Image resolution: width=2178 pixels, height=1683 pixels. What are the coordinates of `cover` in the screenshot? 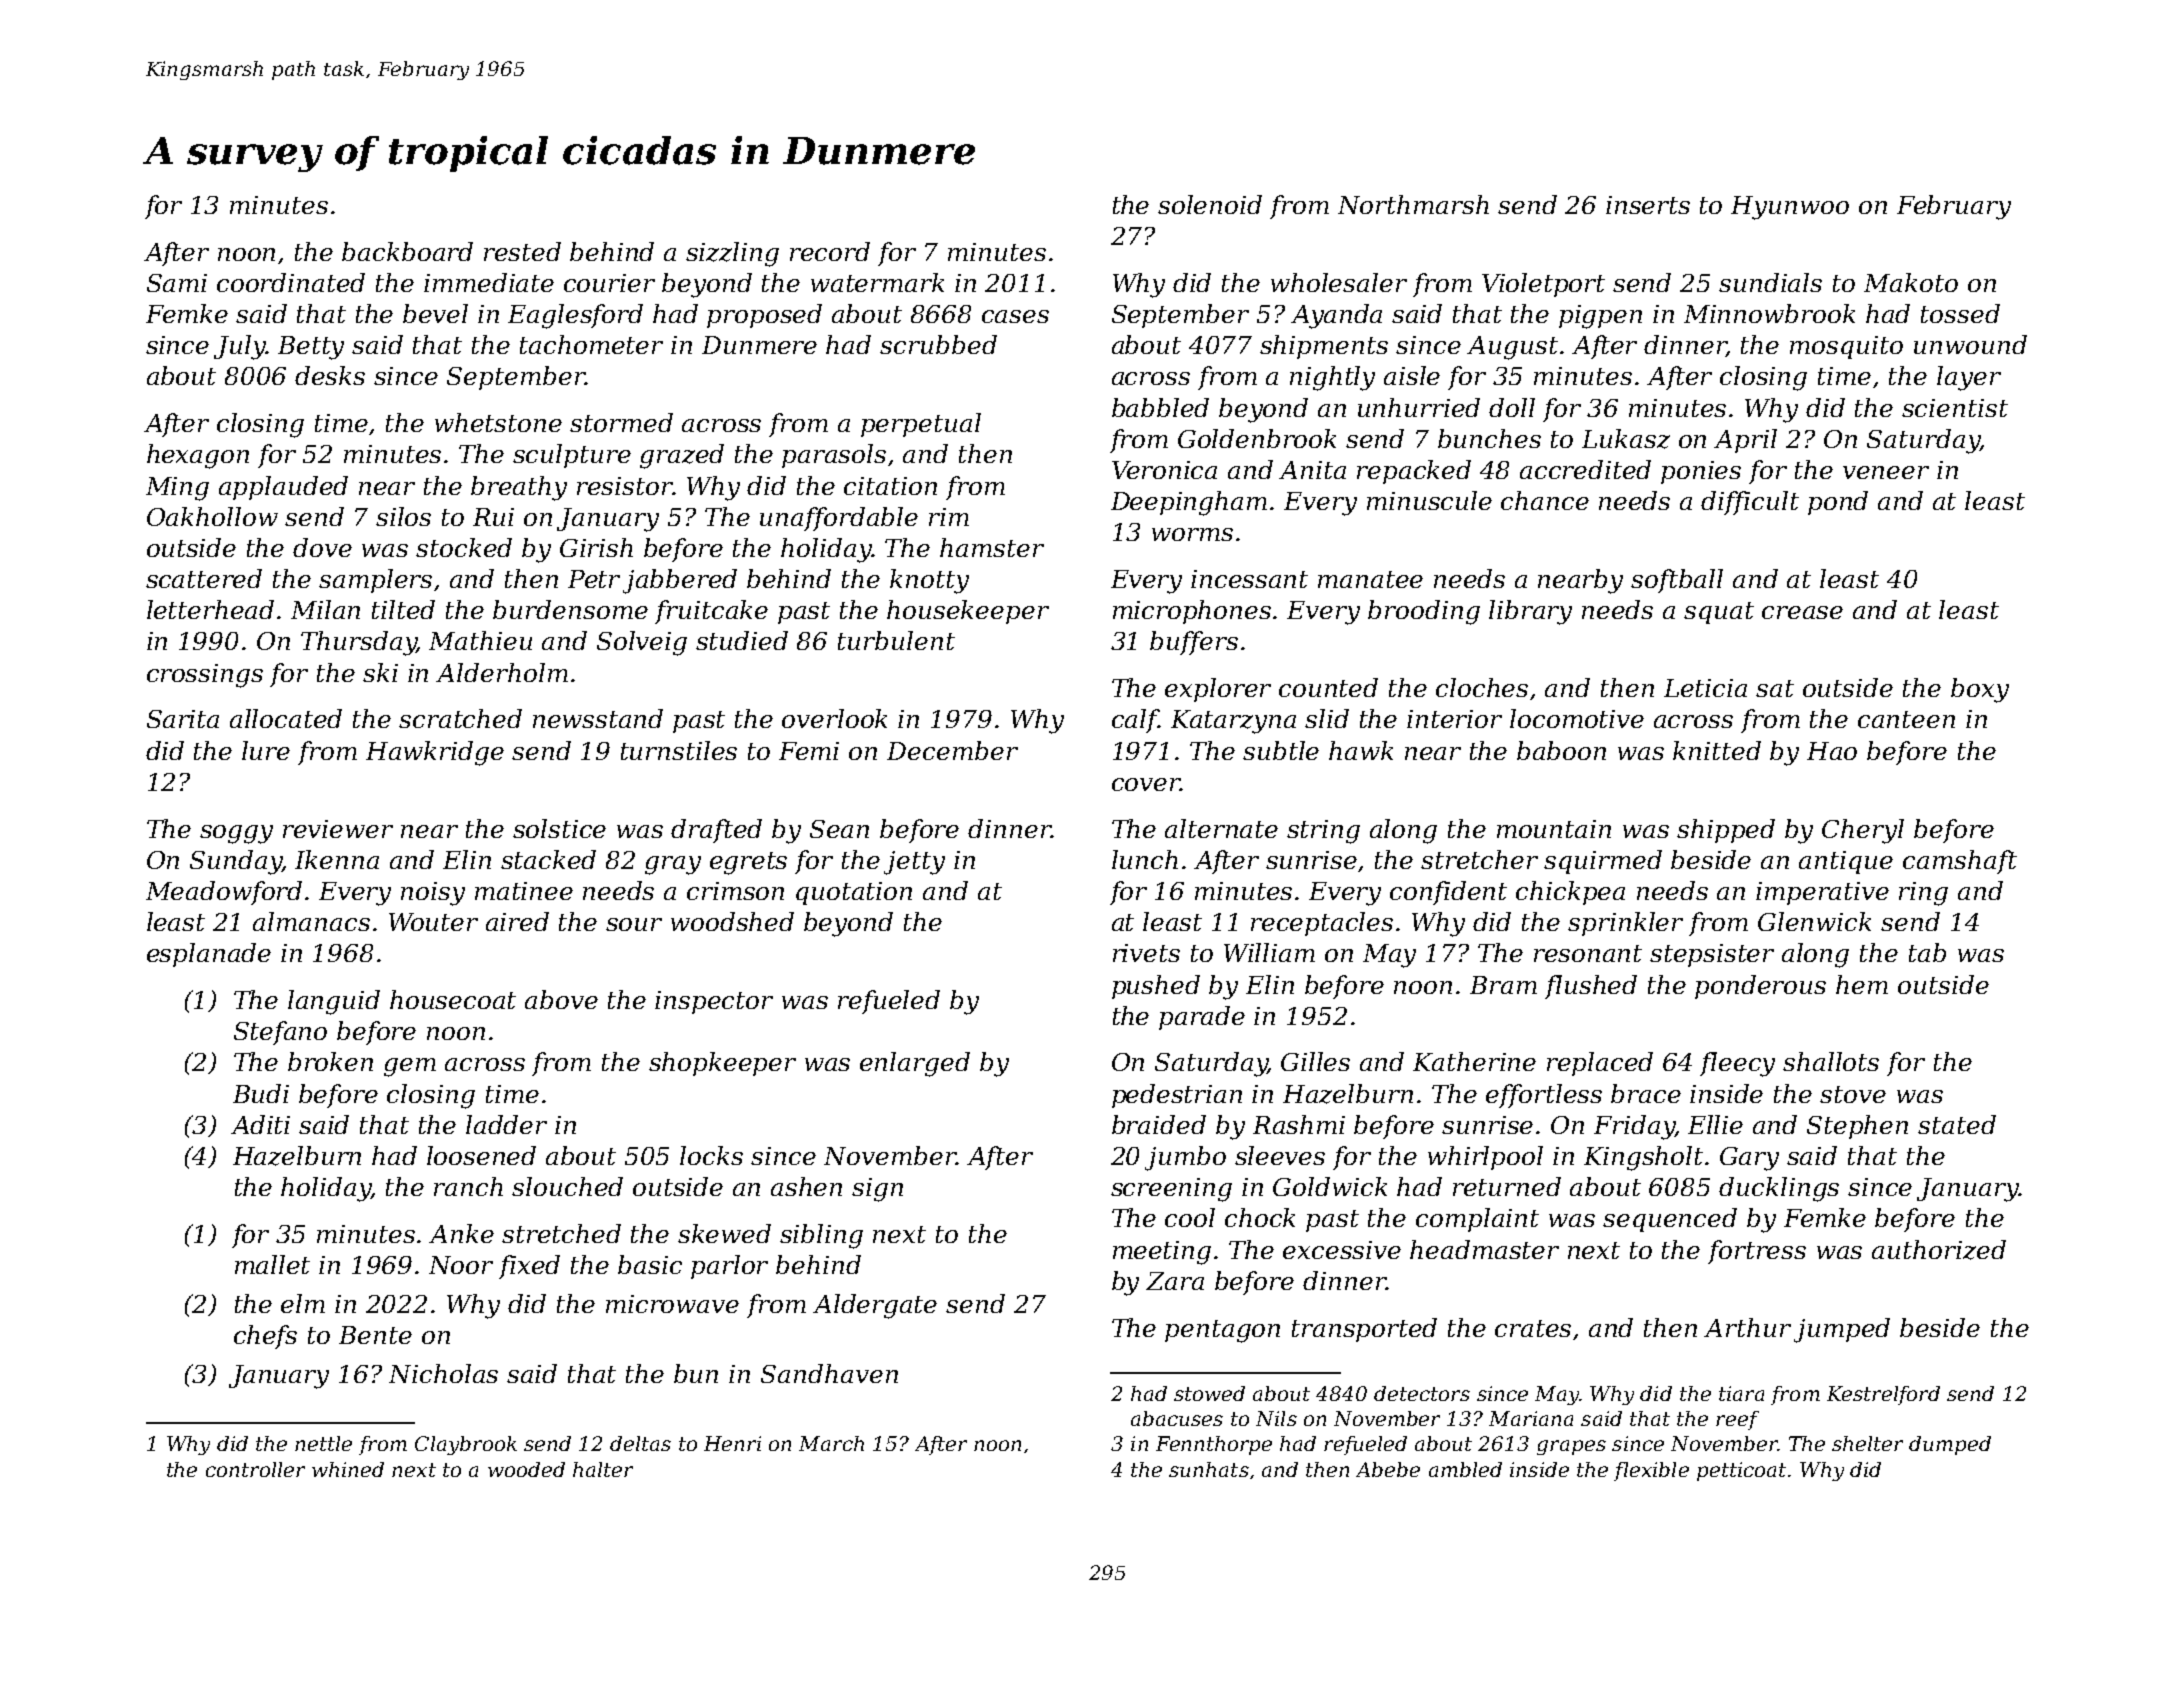 It's located at (1146, 784).
